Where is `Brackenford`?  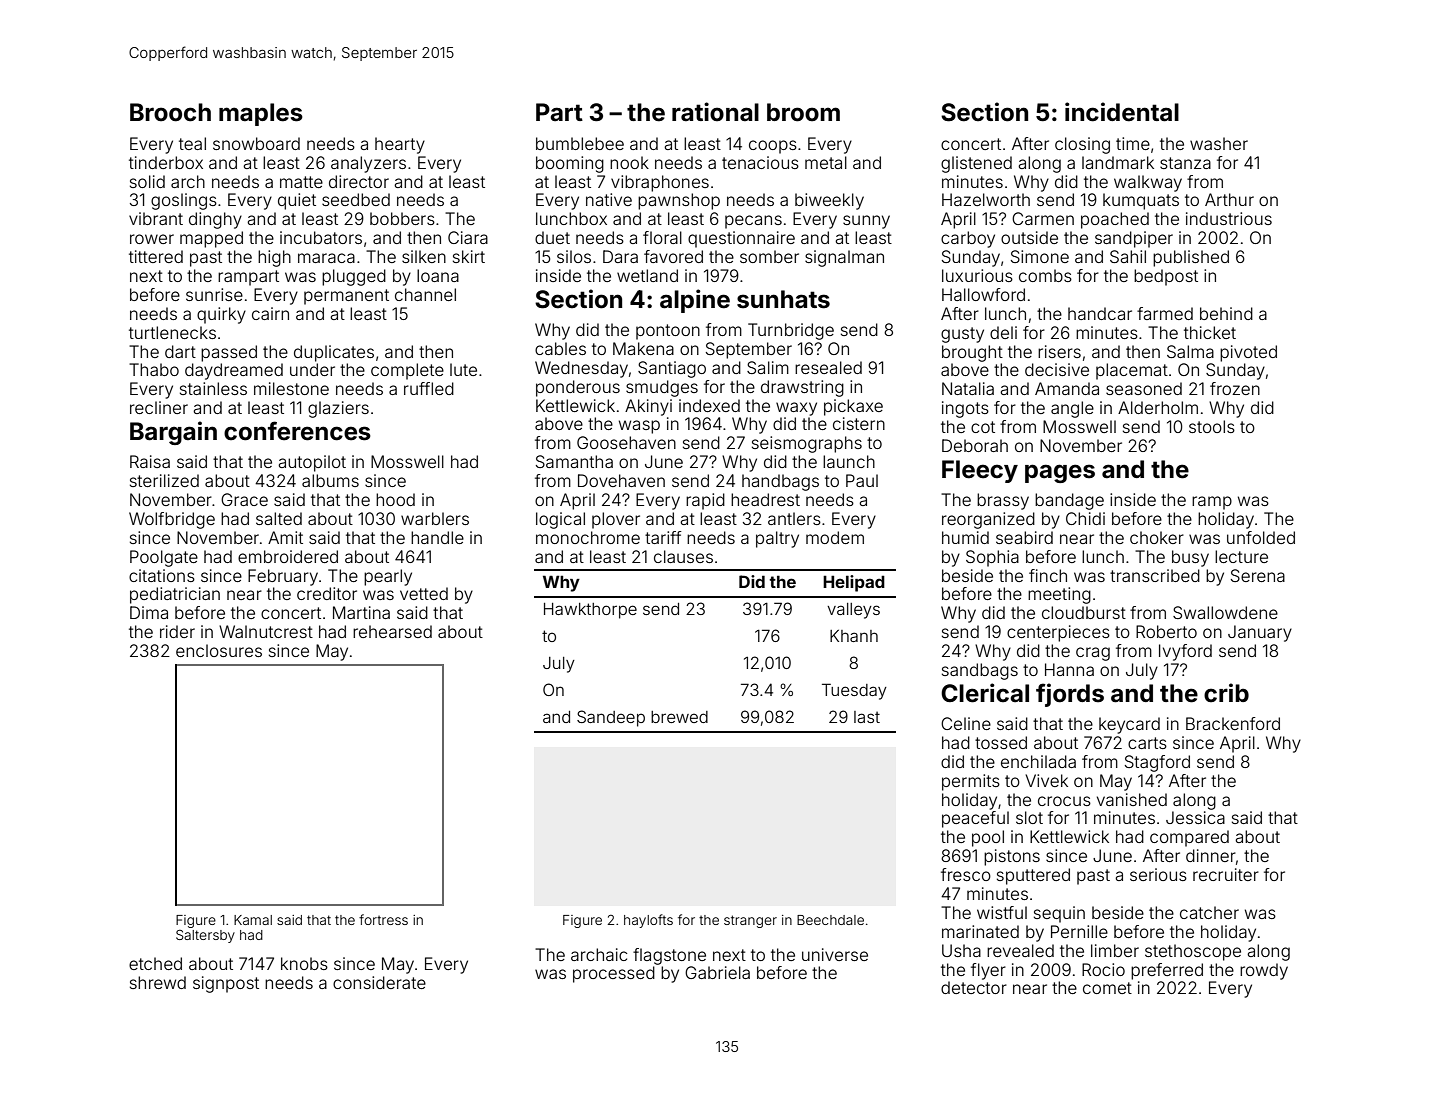 Brackenford is located at coordinates (1233, 723).
